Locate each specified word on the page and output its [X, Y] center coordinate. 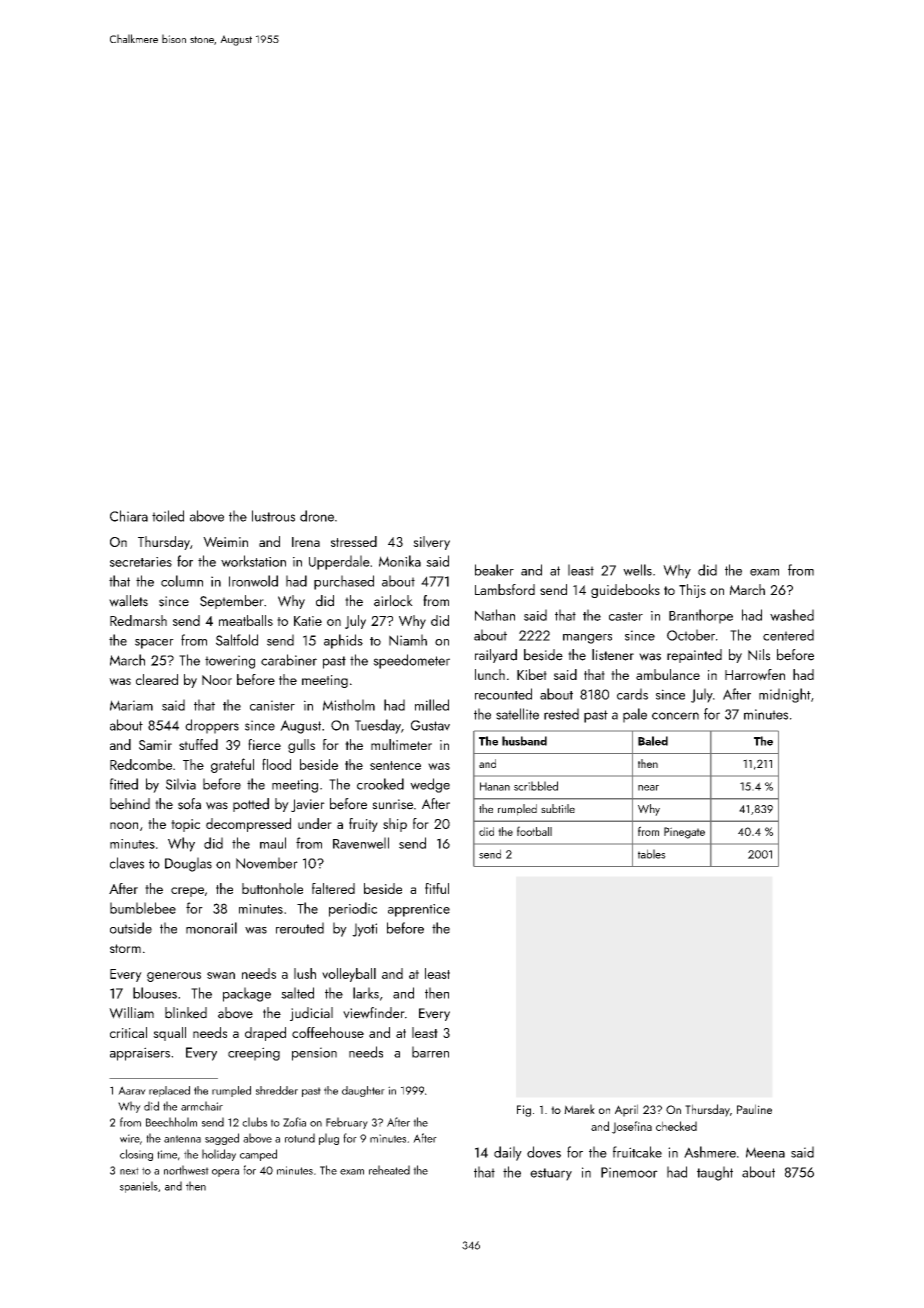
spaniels [139, 1187]
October [691, 635]
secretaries [141, 562]
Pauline [754, 1109]
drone [317, 516]
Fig [524, 1111]
